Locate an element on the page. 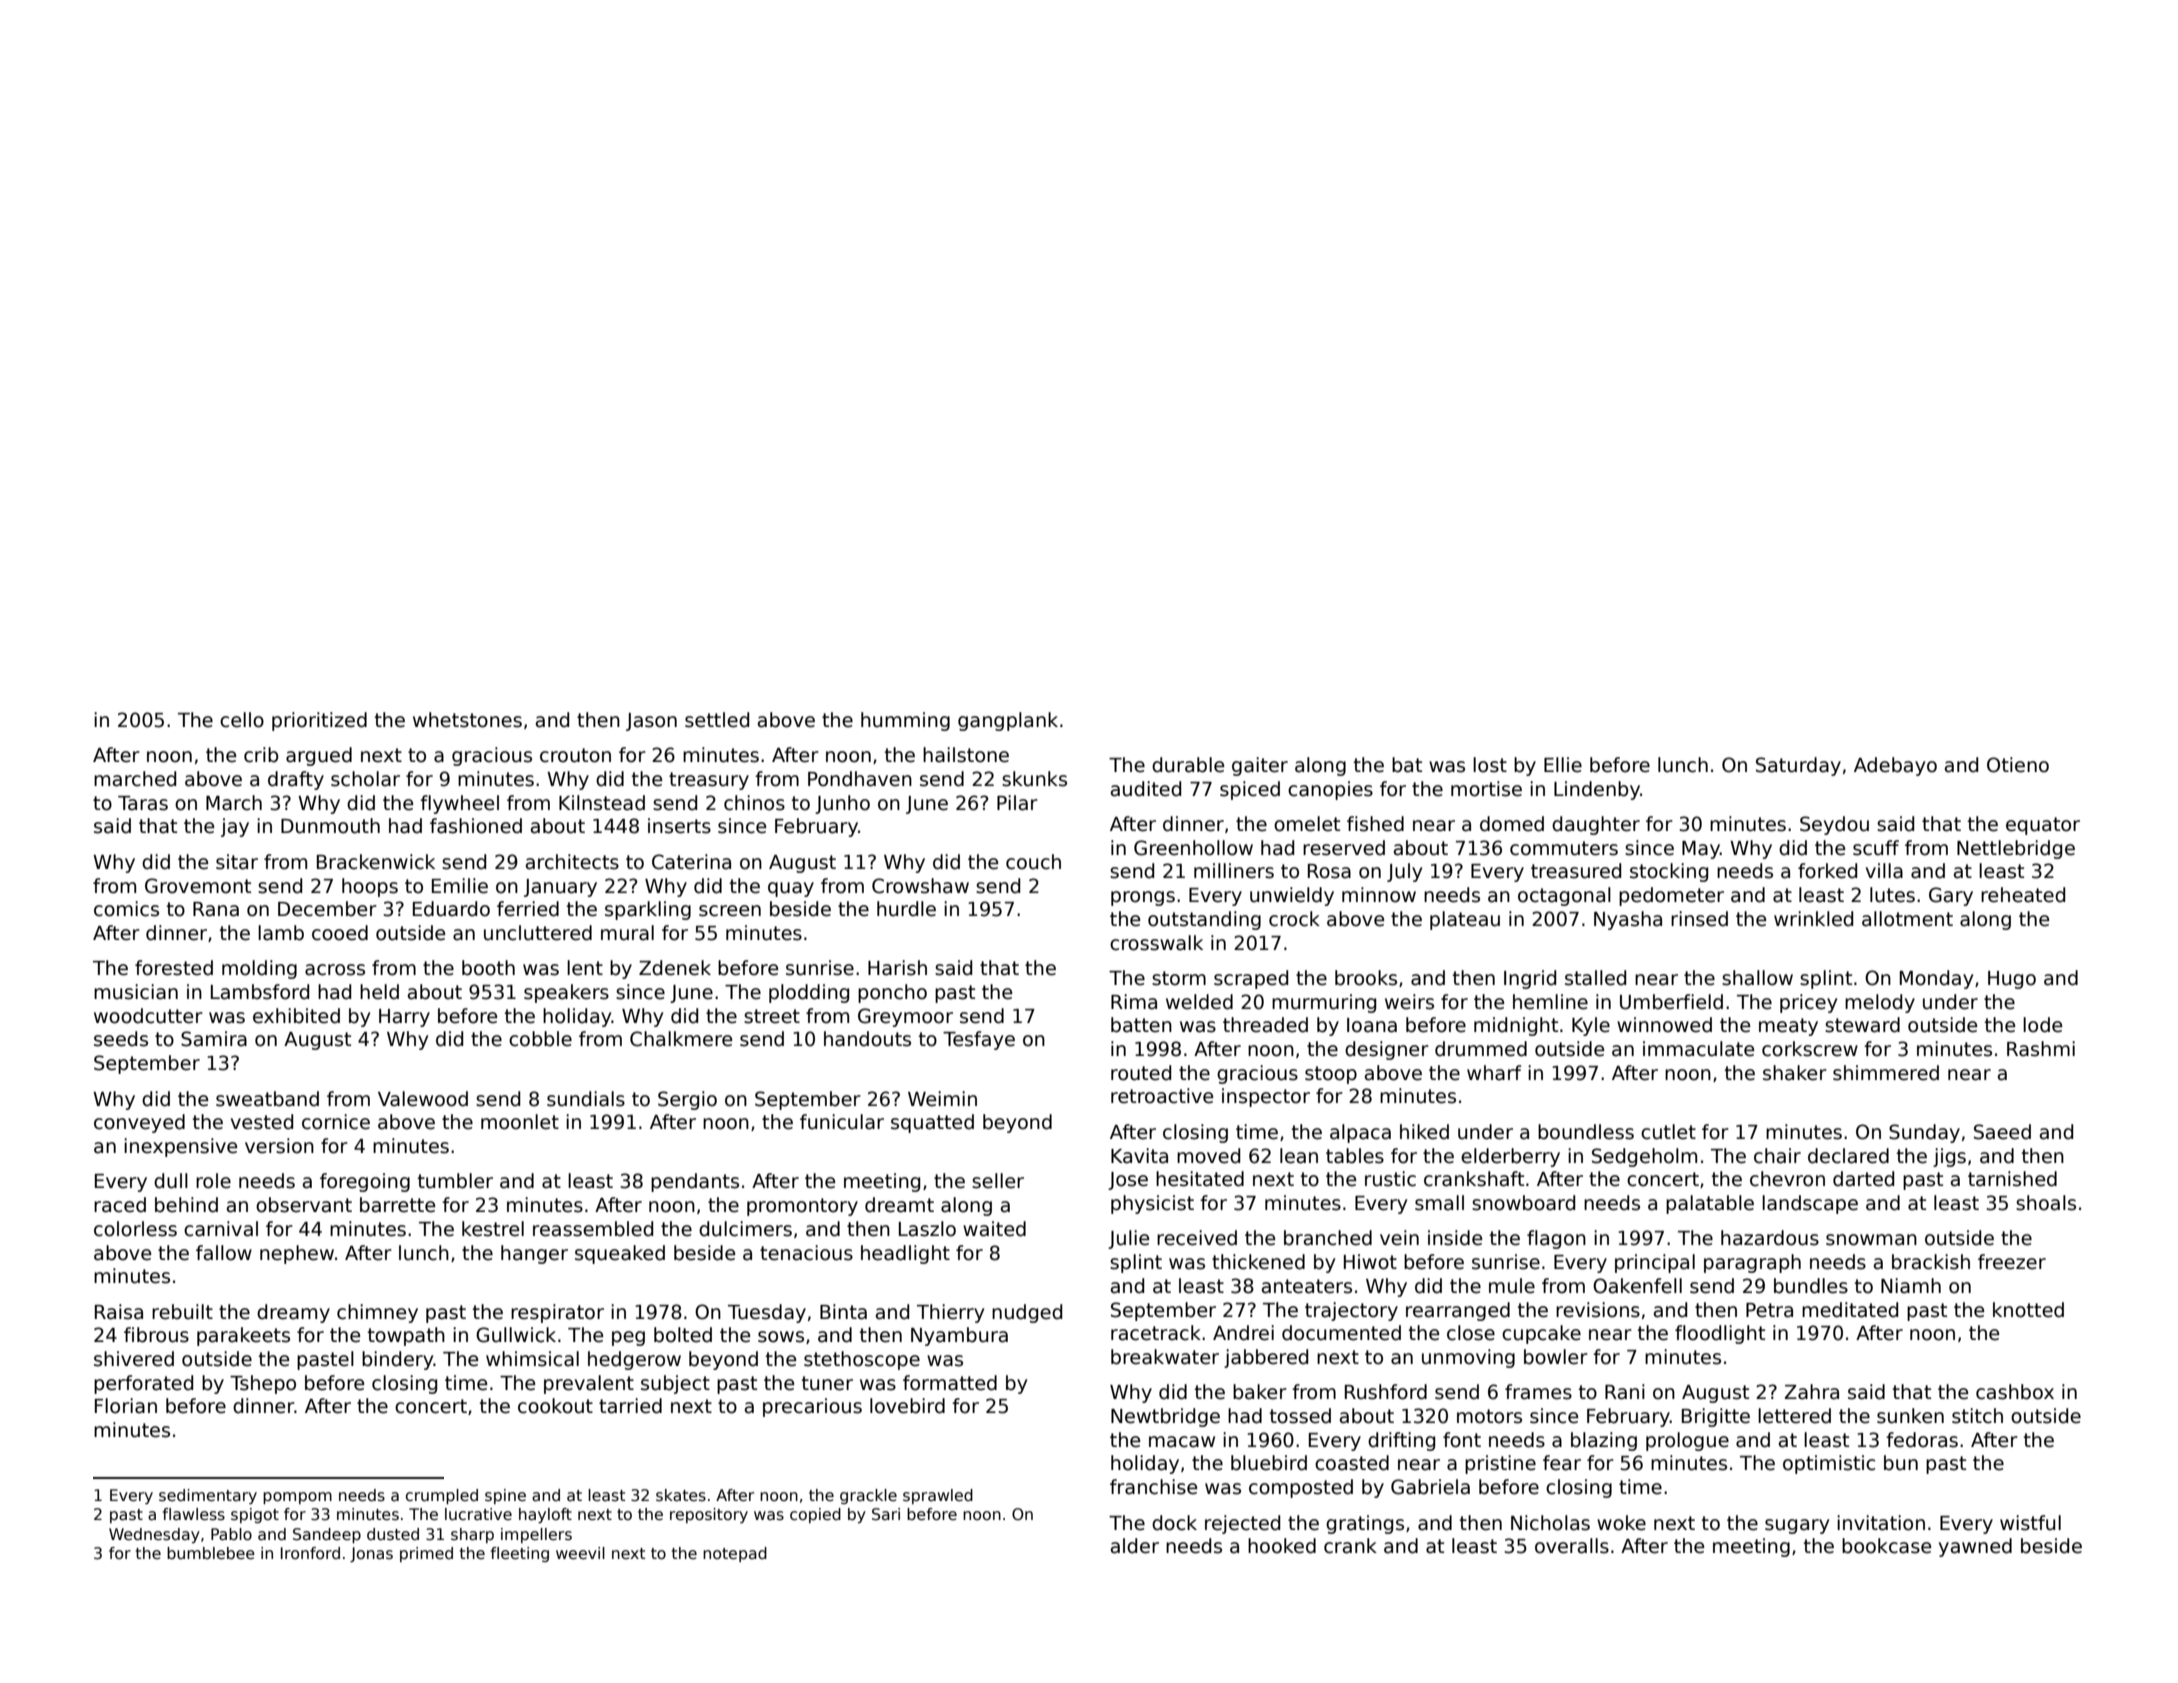 The width and height of the image is (2178, 1683). alpaca is located at coordinates (1360, 1133).
